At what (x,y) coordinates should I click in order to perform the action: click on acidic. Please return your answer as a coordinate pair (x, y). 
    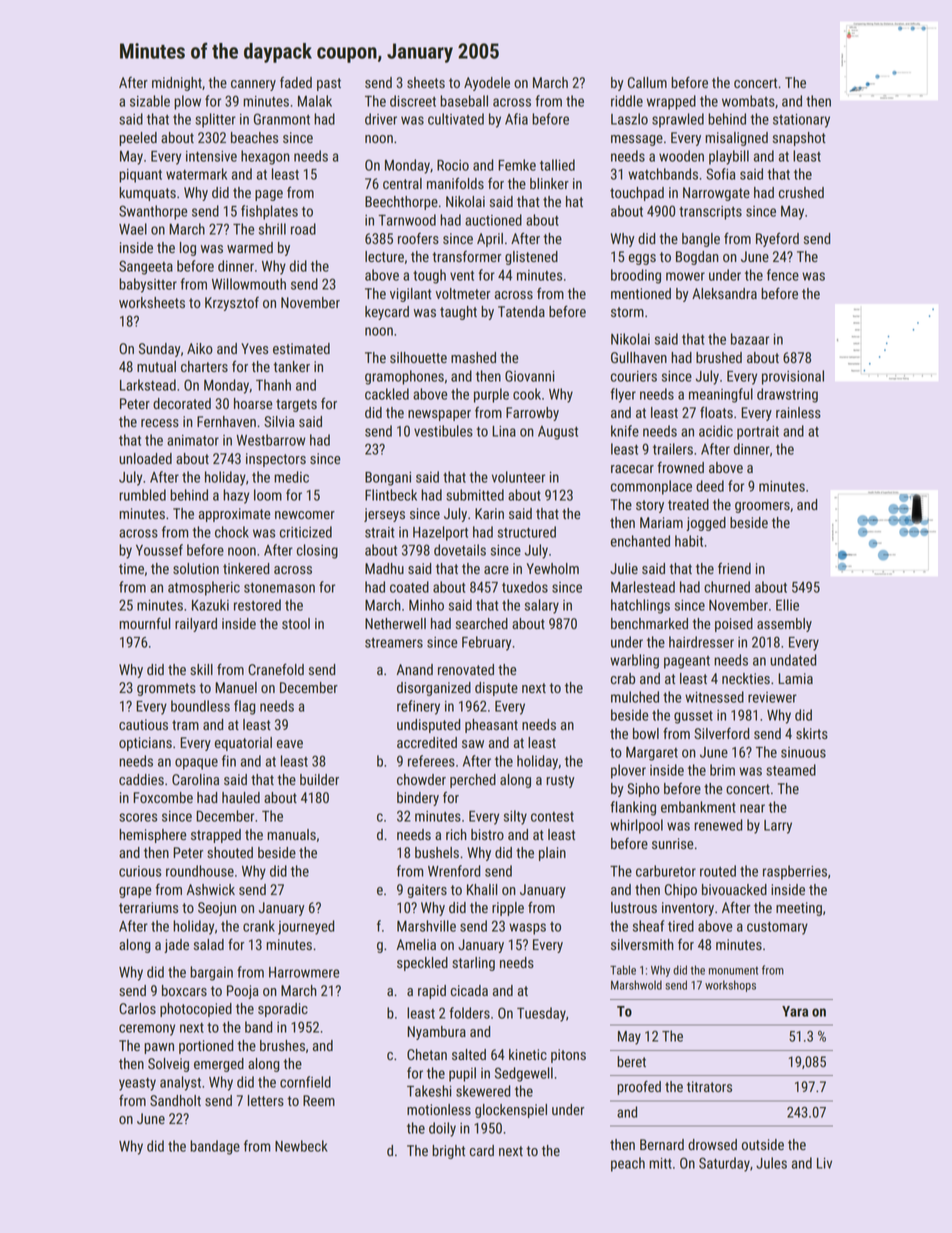
    Looking at the image, I should click on (716, 431).
